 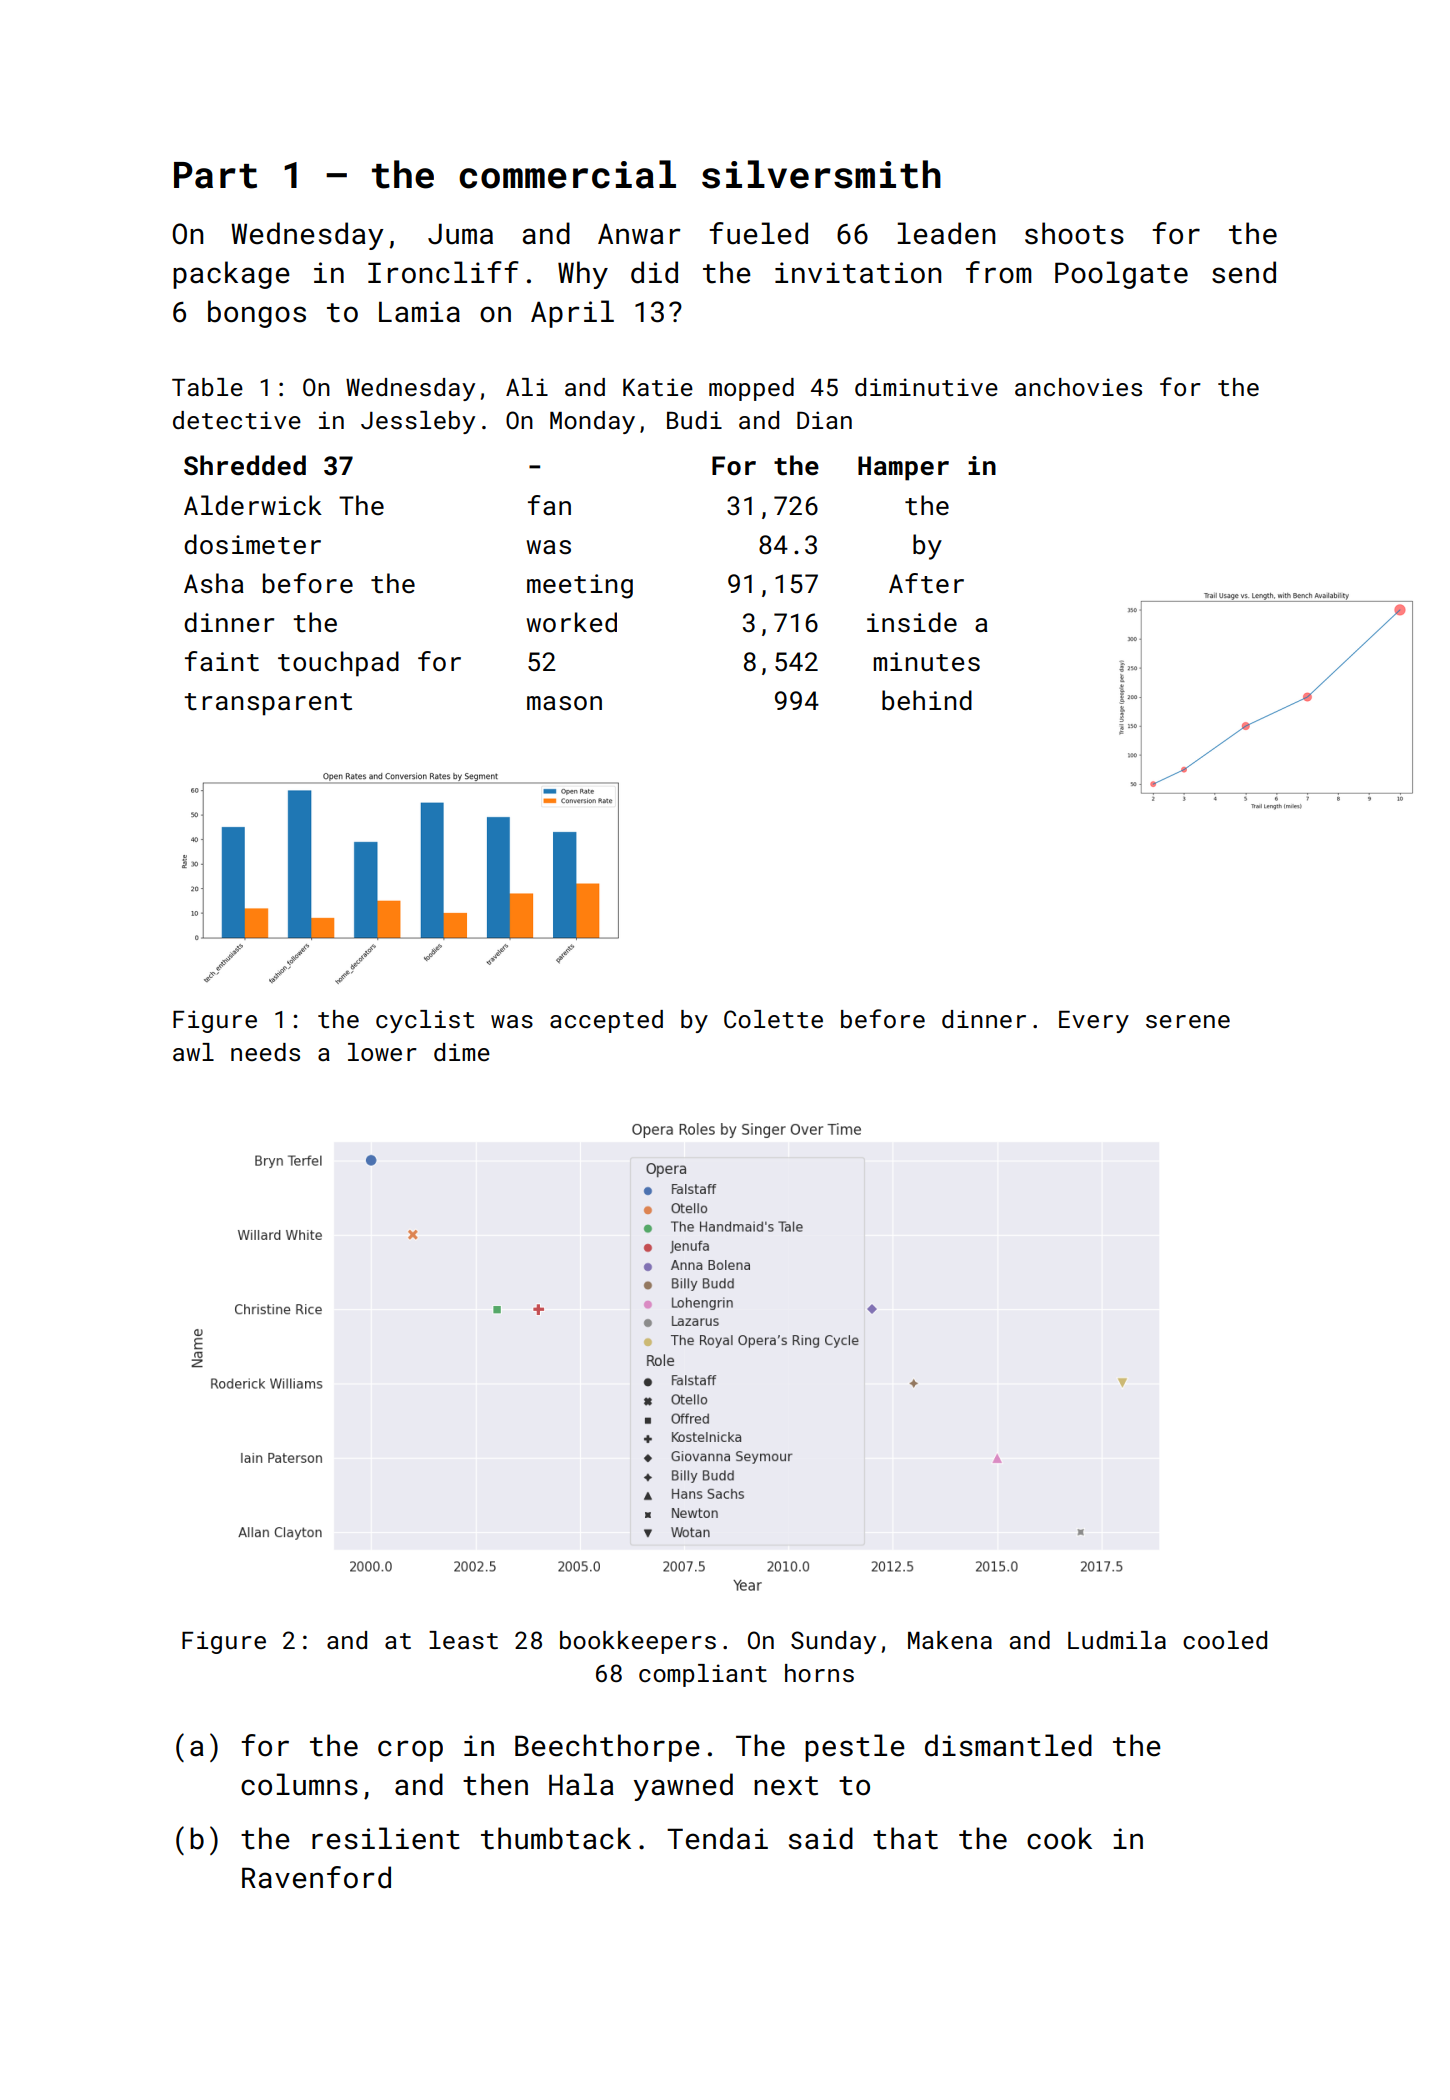 What do you see at coordinates (821, 174) in the screenshot?
I see `silversmith` at bounding box center [821, 174].
